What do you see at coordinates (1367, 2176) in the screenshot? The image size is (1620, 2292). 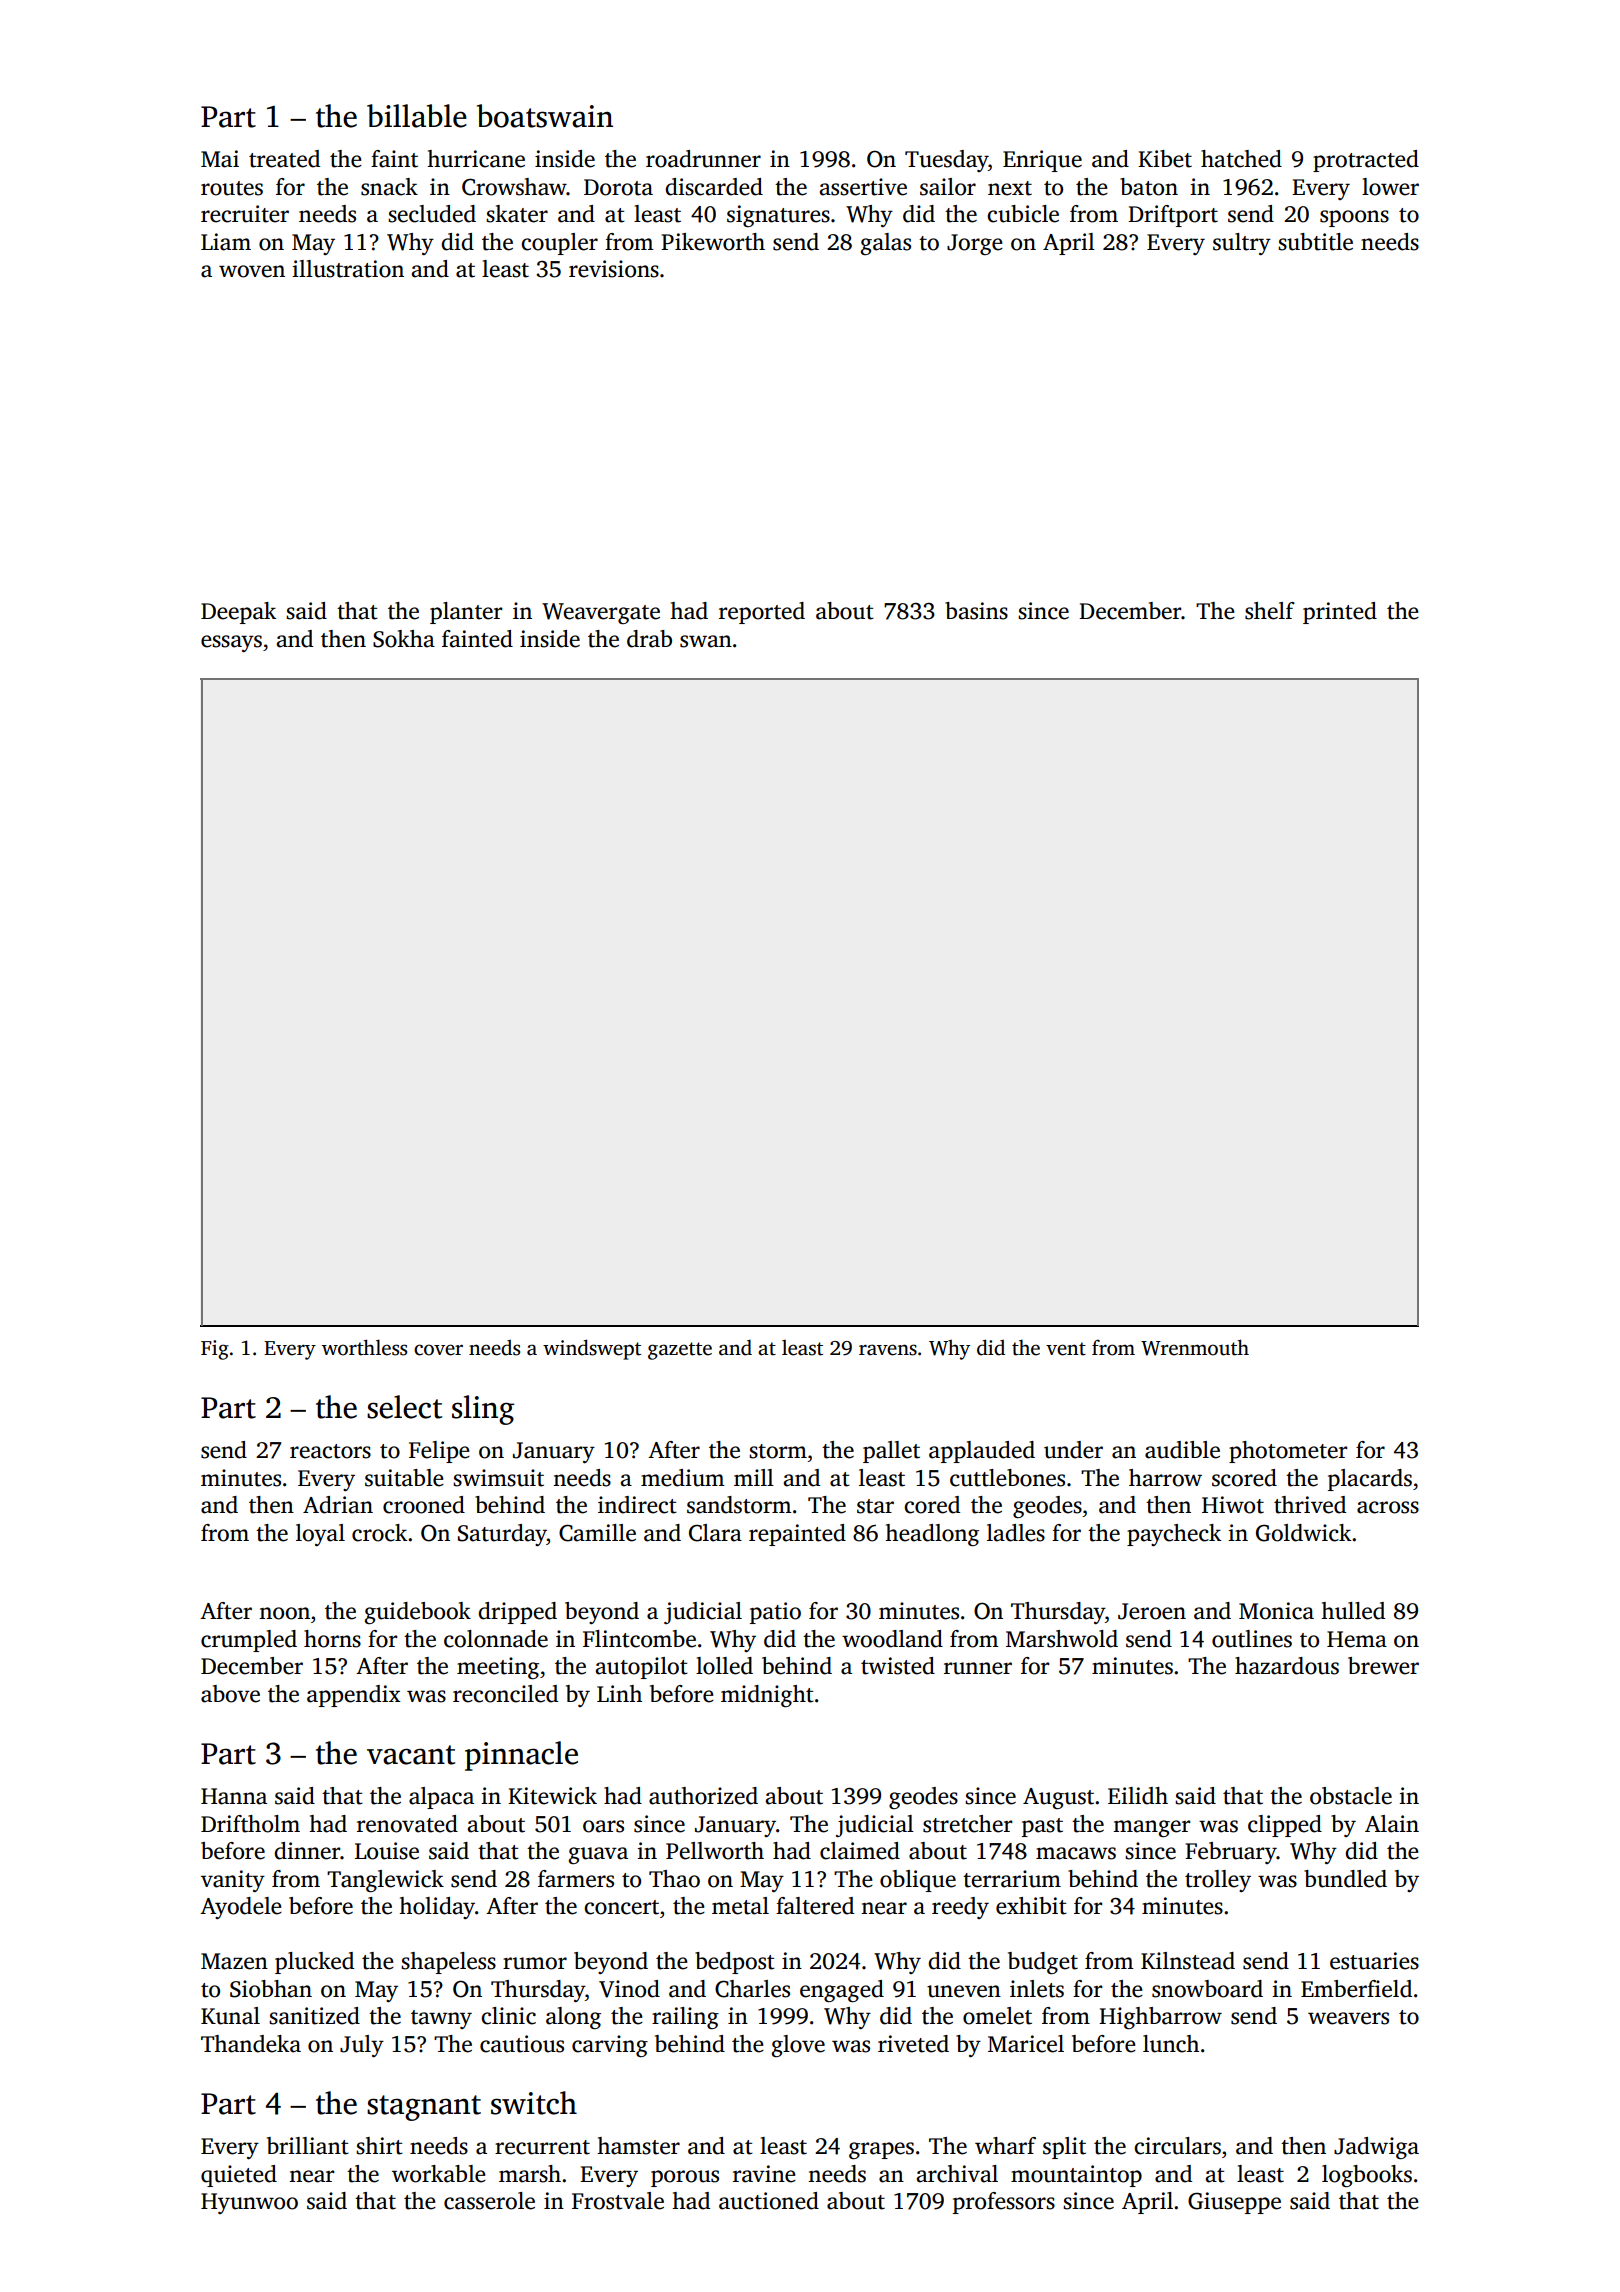 I see `logbooks` at bounding box center [1367, 2176].
